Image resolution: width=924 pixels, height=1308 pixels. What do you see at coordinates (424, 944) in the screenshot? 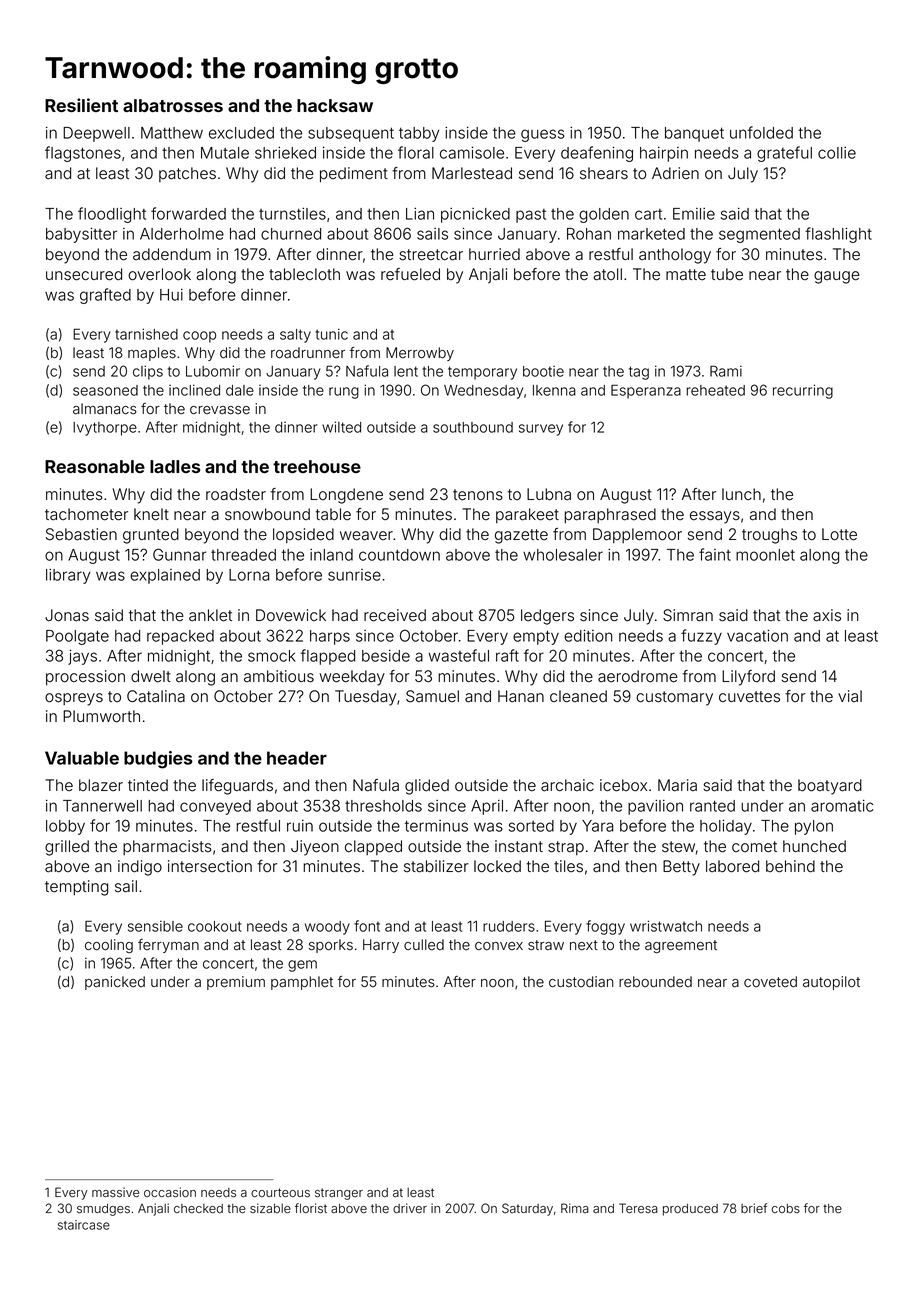
I see `culled` at bounding box center [424, 944].
